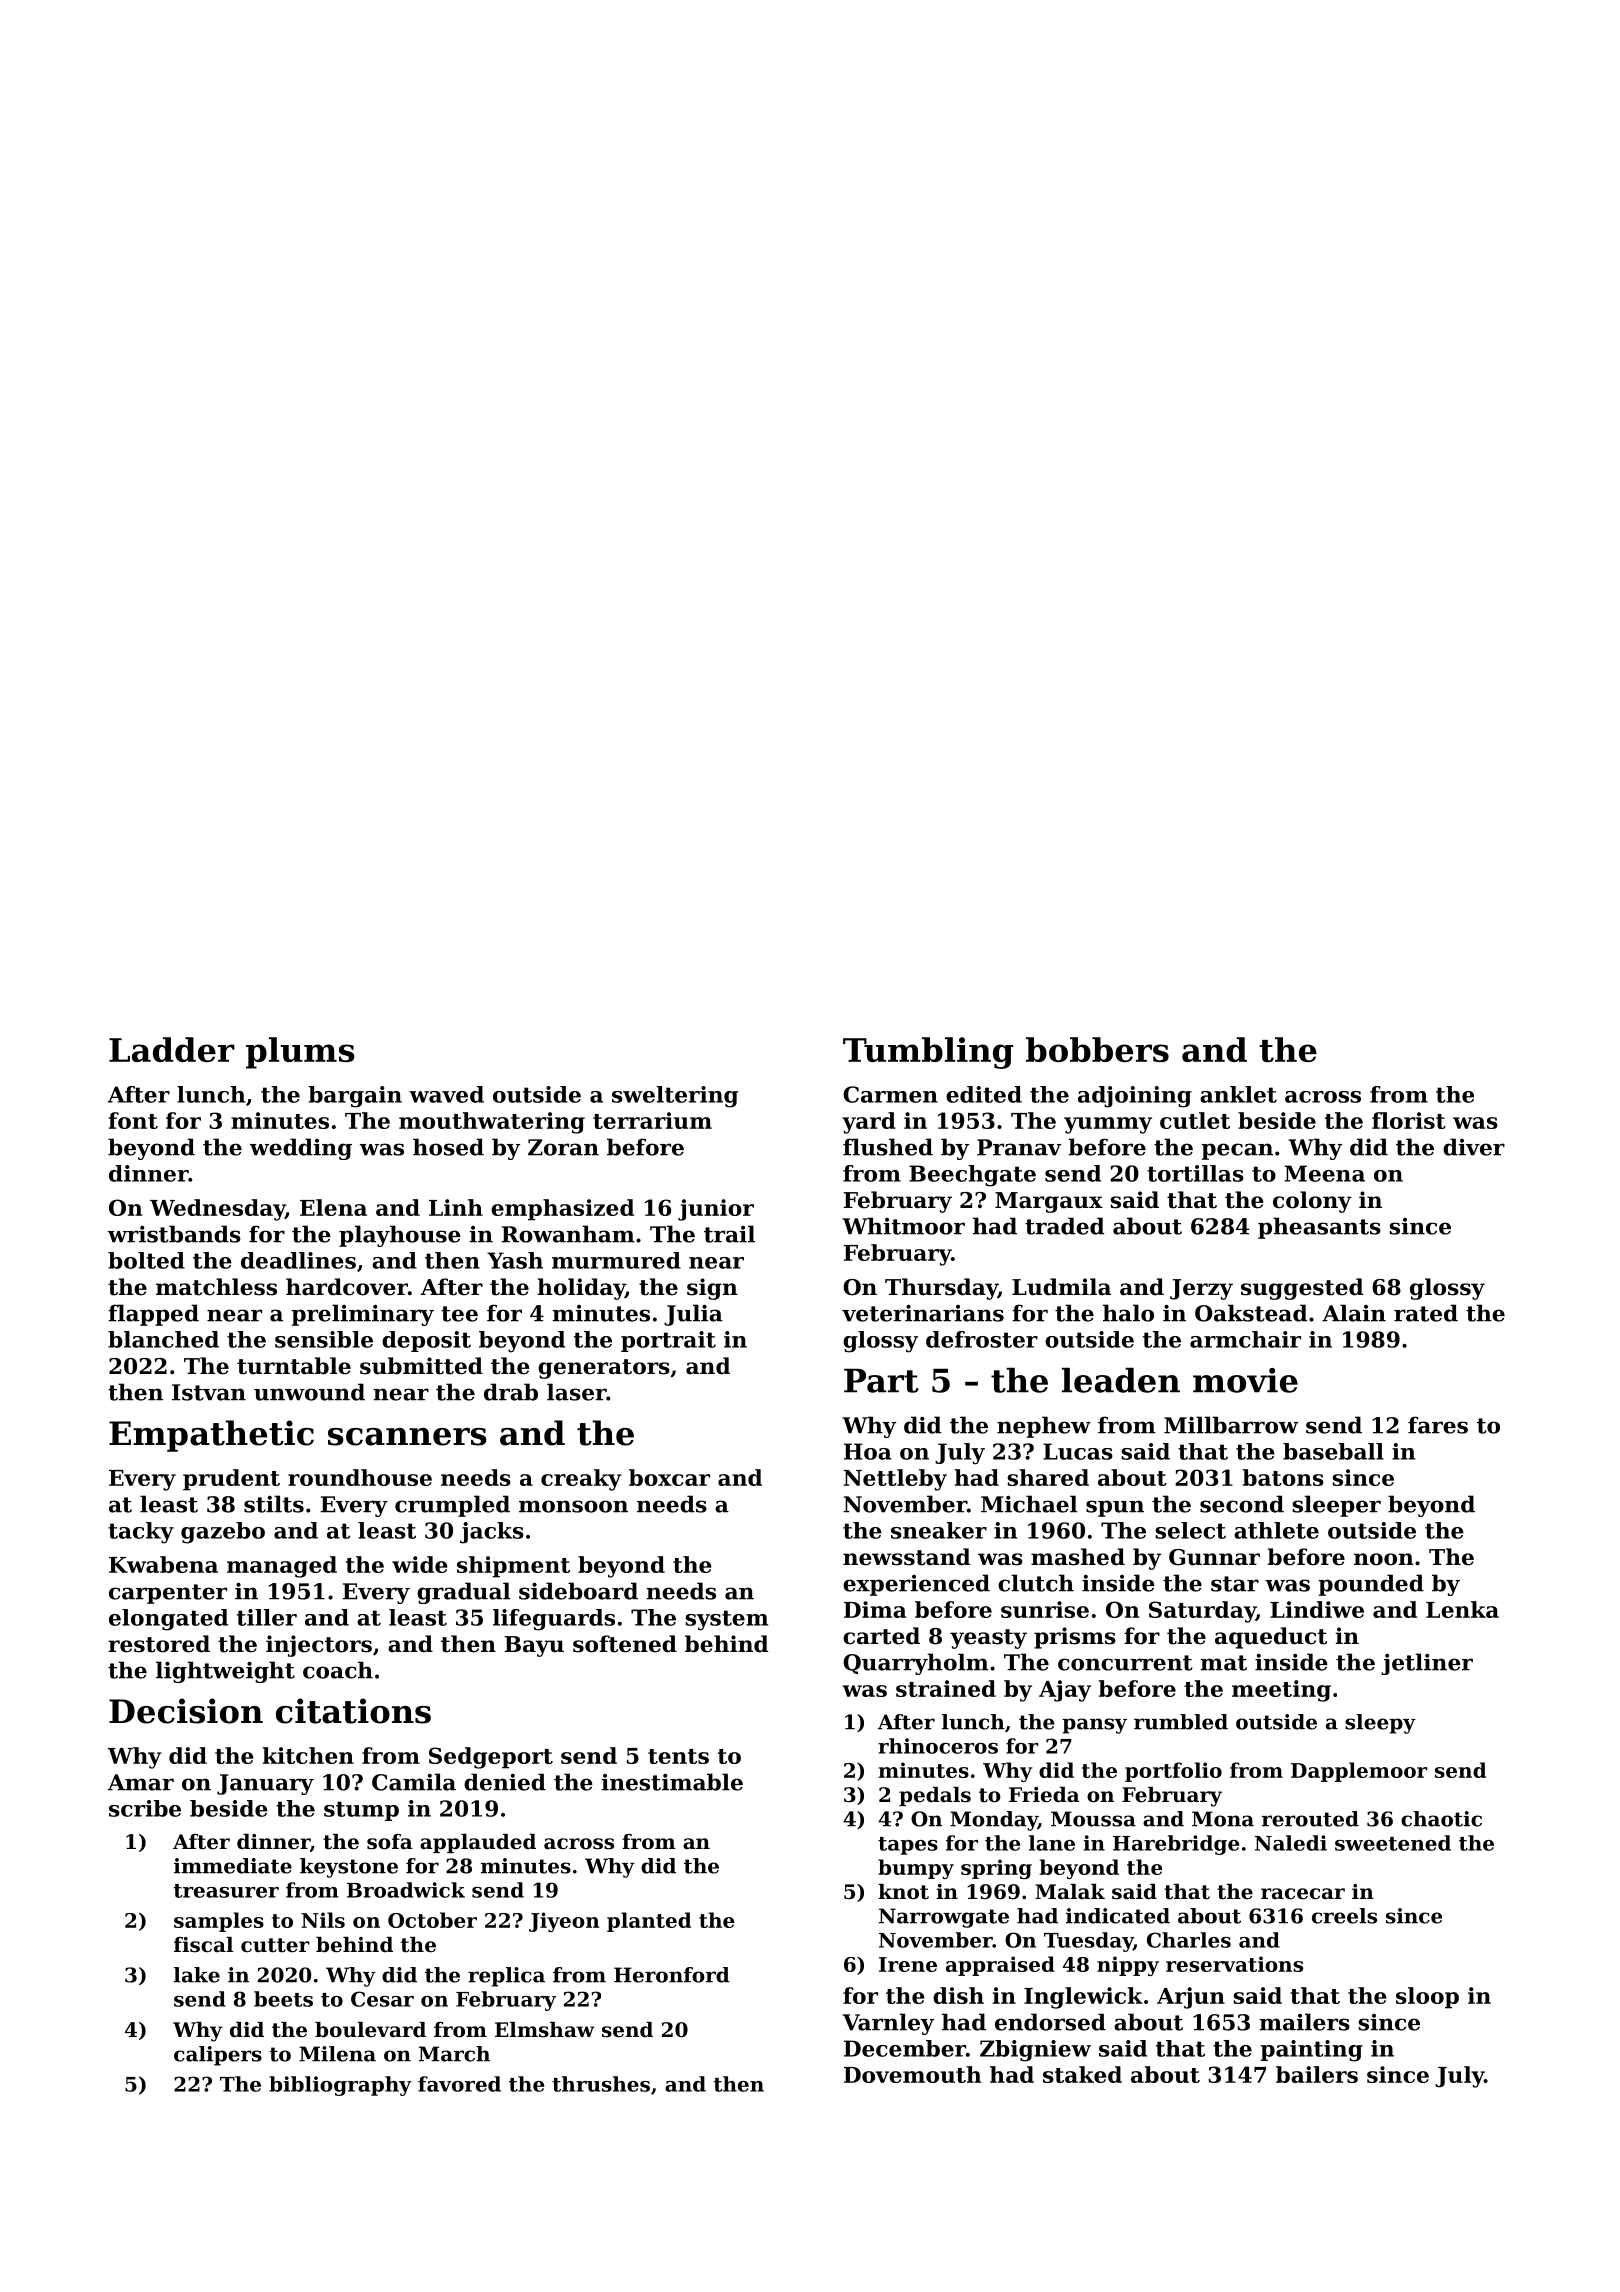  What do you see at coordinates (133, 1120) in the image?
I see `font` at bounding box center [133, 1120].
